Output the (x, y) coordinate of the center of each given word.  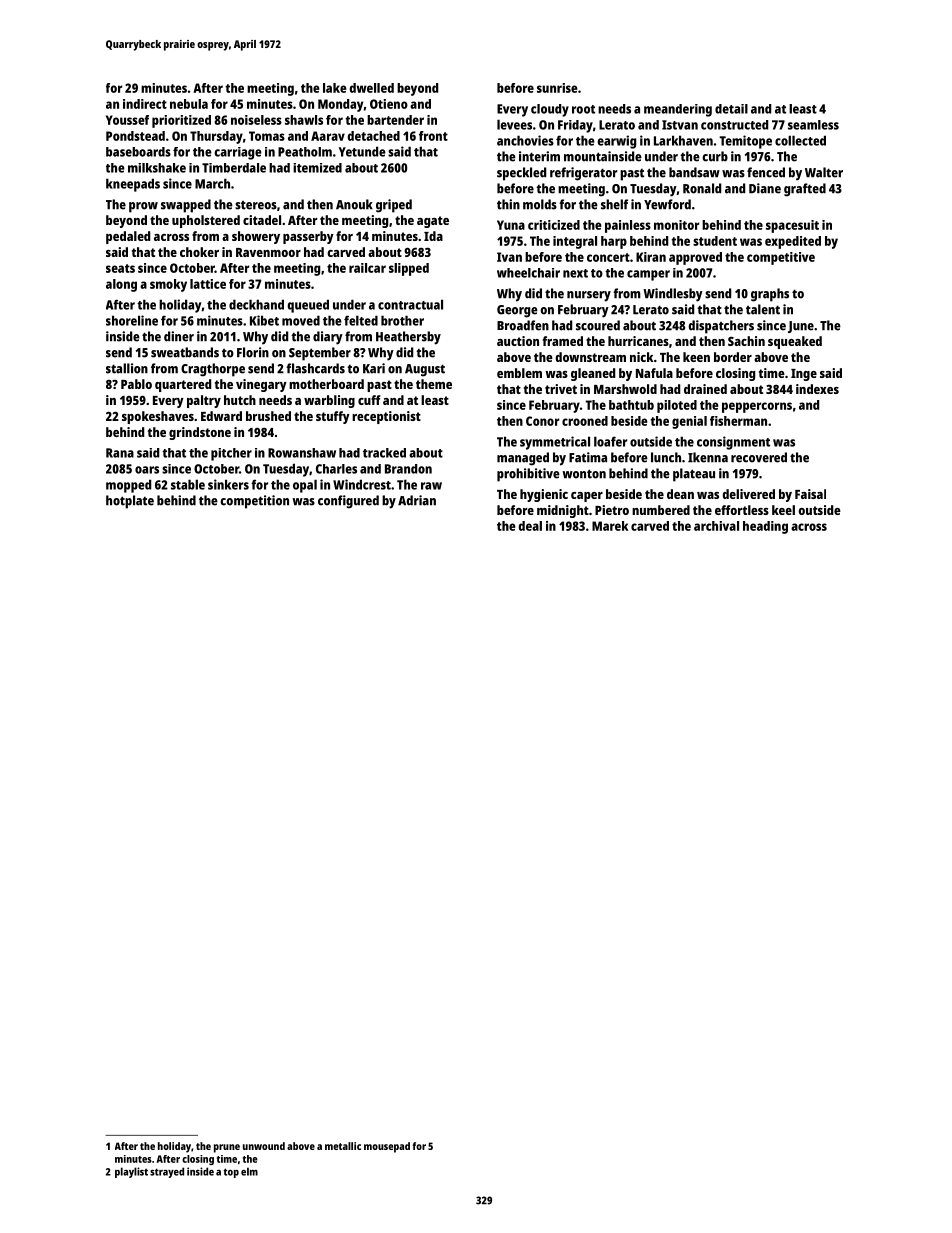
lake (335, 88)
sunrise (557, 88)
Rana (120, 453)
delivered (748, 494)
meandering (678, 110)
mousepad (387, 1147)
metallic (343, 1146)
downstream (590, 357)
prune (227, 1148)
